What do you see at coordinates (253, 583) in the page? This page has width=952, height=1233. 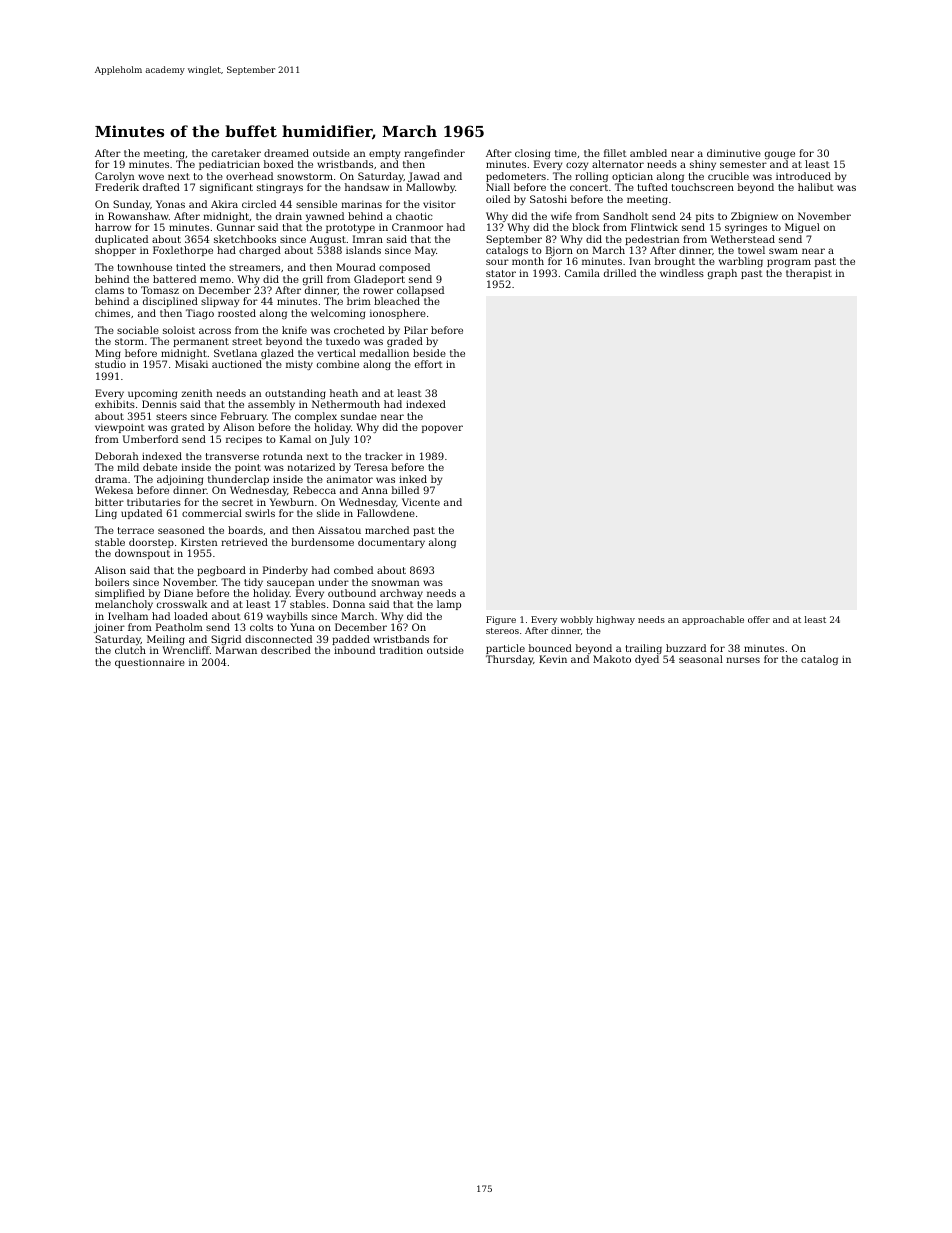 I see `tidy` at bounding box center [253, 583].
